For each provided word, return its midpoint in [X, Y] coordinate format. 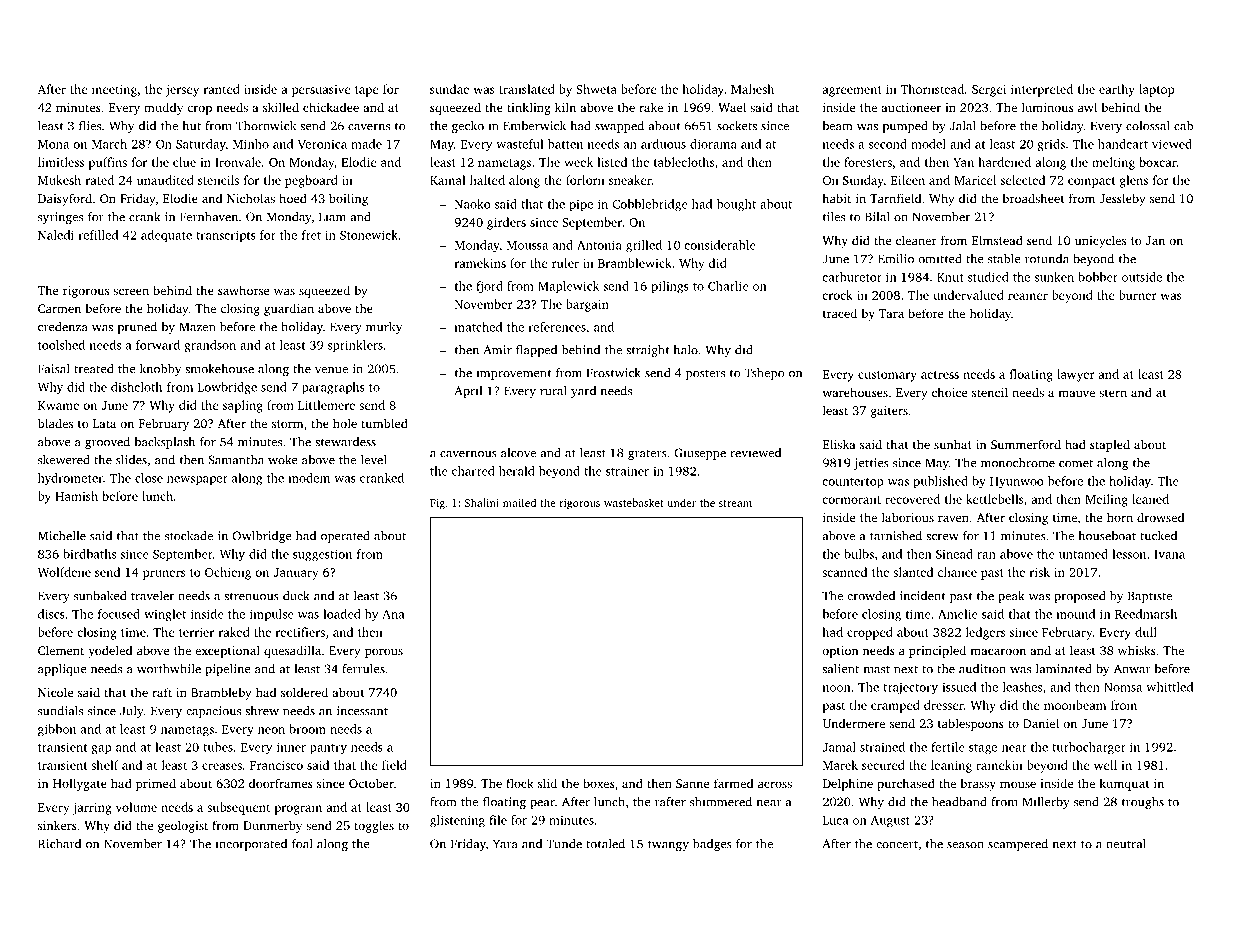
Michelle [62, 536]
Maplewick [568, 287]
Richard [59, 844]
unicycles [1100, 241]
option [840, 652]
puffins [107, 163]
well [1105, 765]
